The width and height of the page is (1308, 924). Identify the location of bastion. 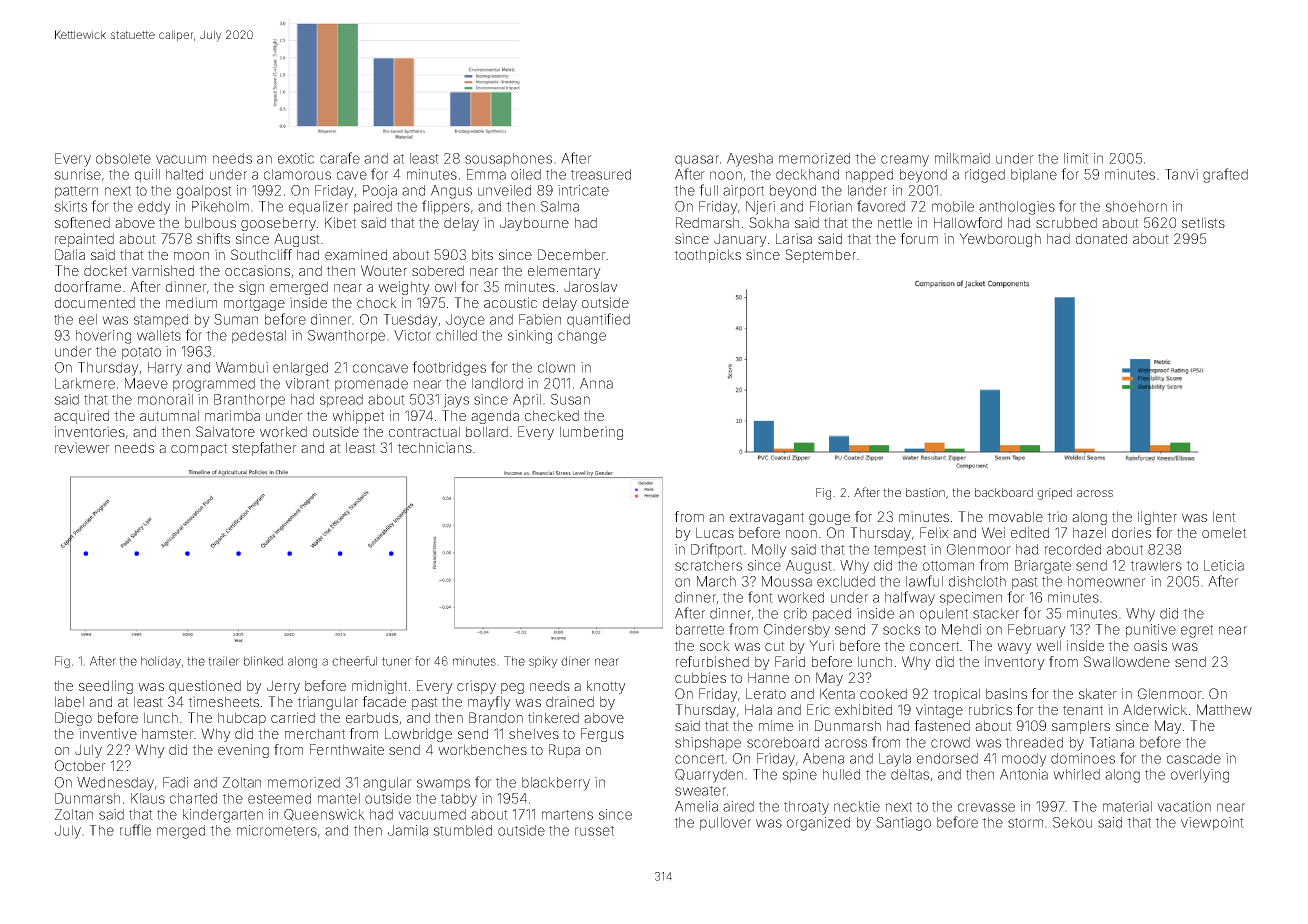
(925, 492).
